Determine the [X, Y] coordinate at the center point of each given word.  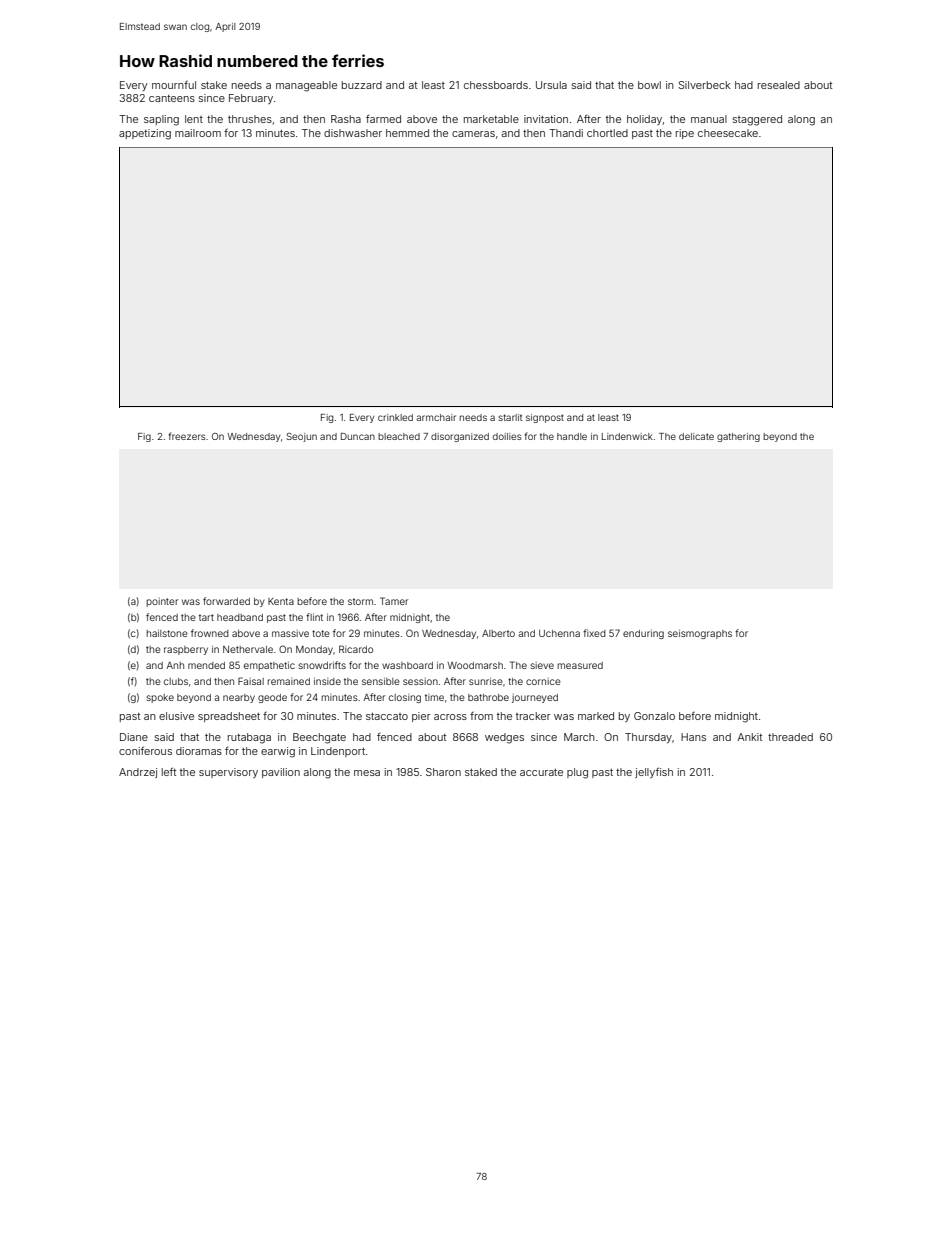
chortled [607, 133]
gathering [738, 437]
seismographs [700, 634]
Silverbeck [704, 85]
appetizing [145, 134]
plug [577, 773]
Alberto [498, 633]
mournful [174, 85]
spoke [160, 698]
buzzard [362, 85]
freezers [187, 436]
